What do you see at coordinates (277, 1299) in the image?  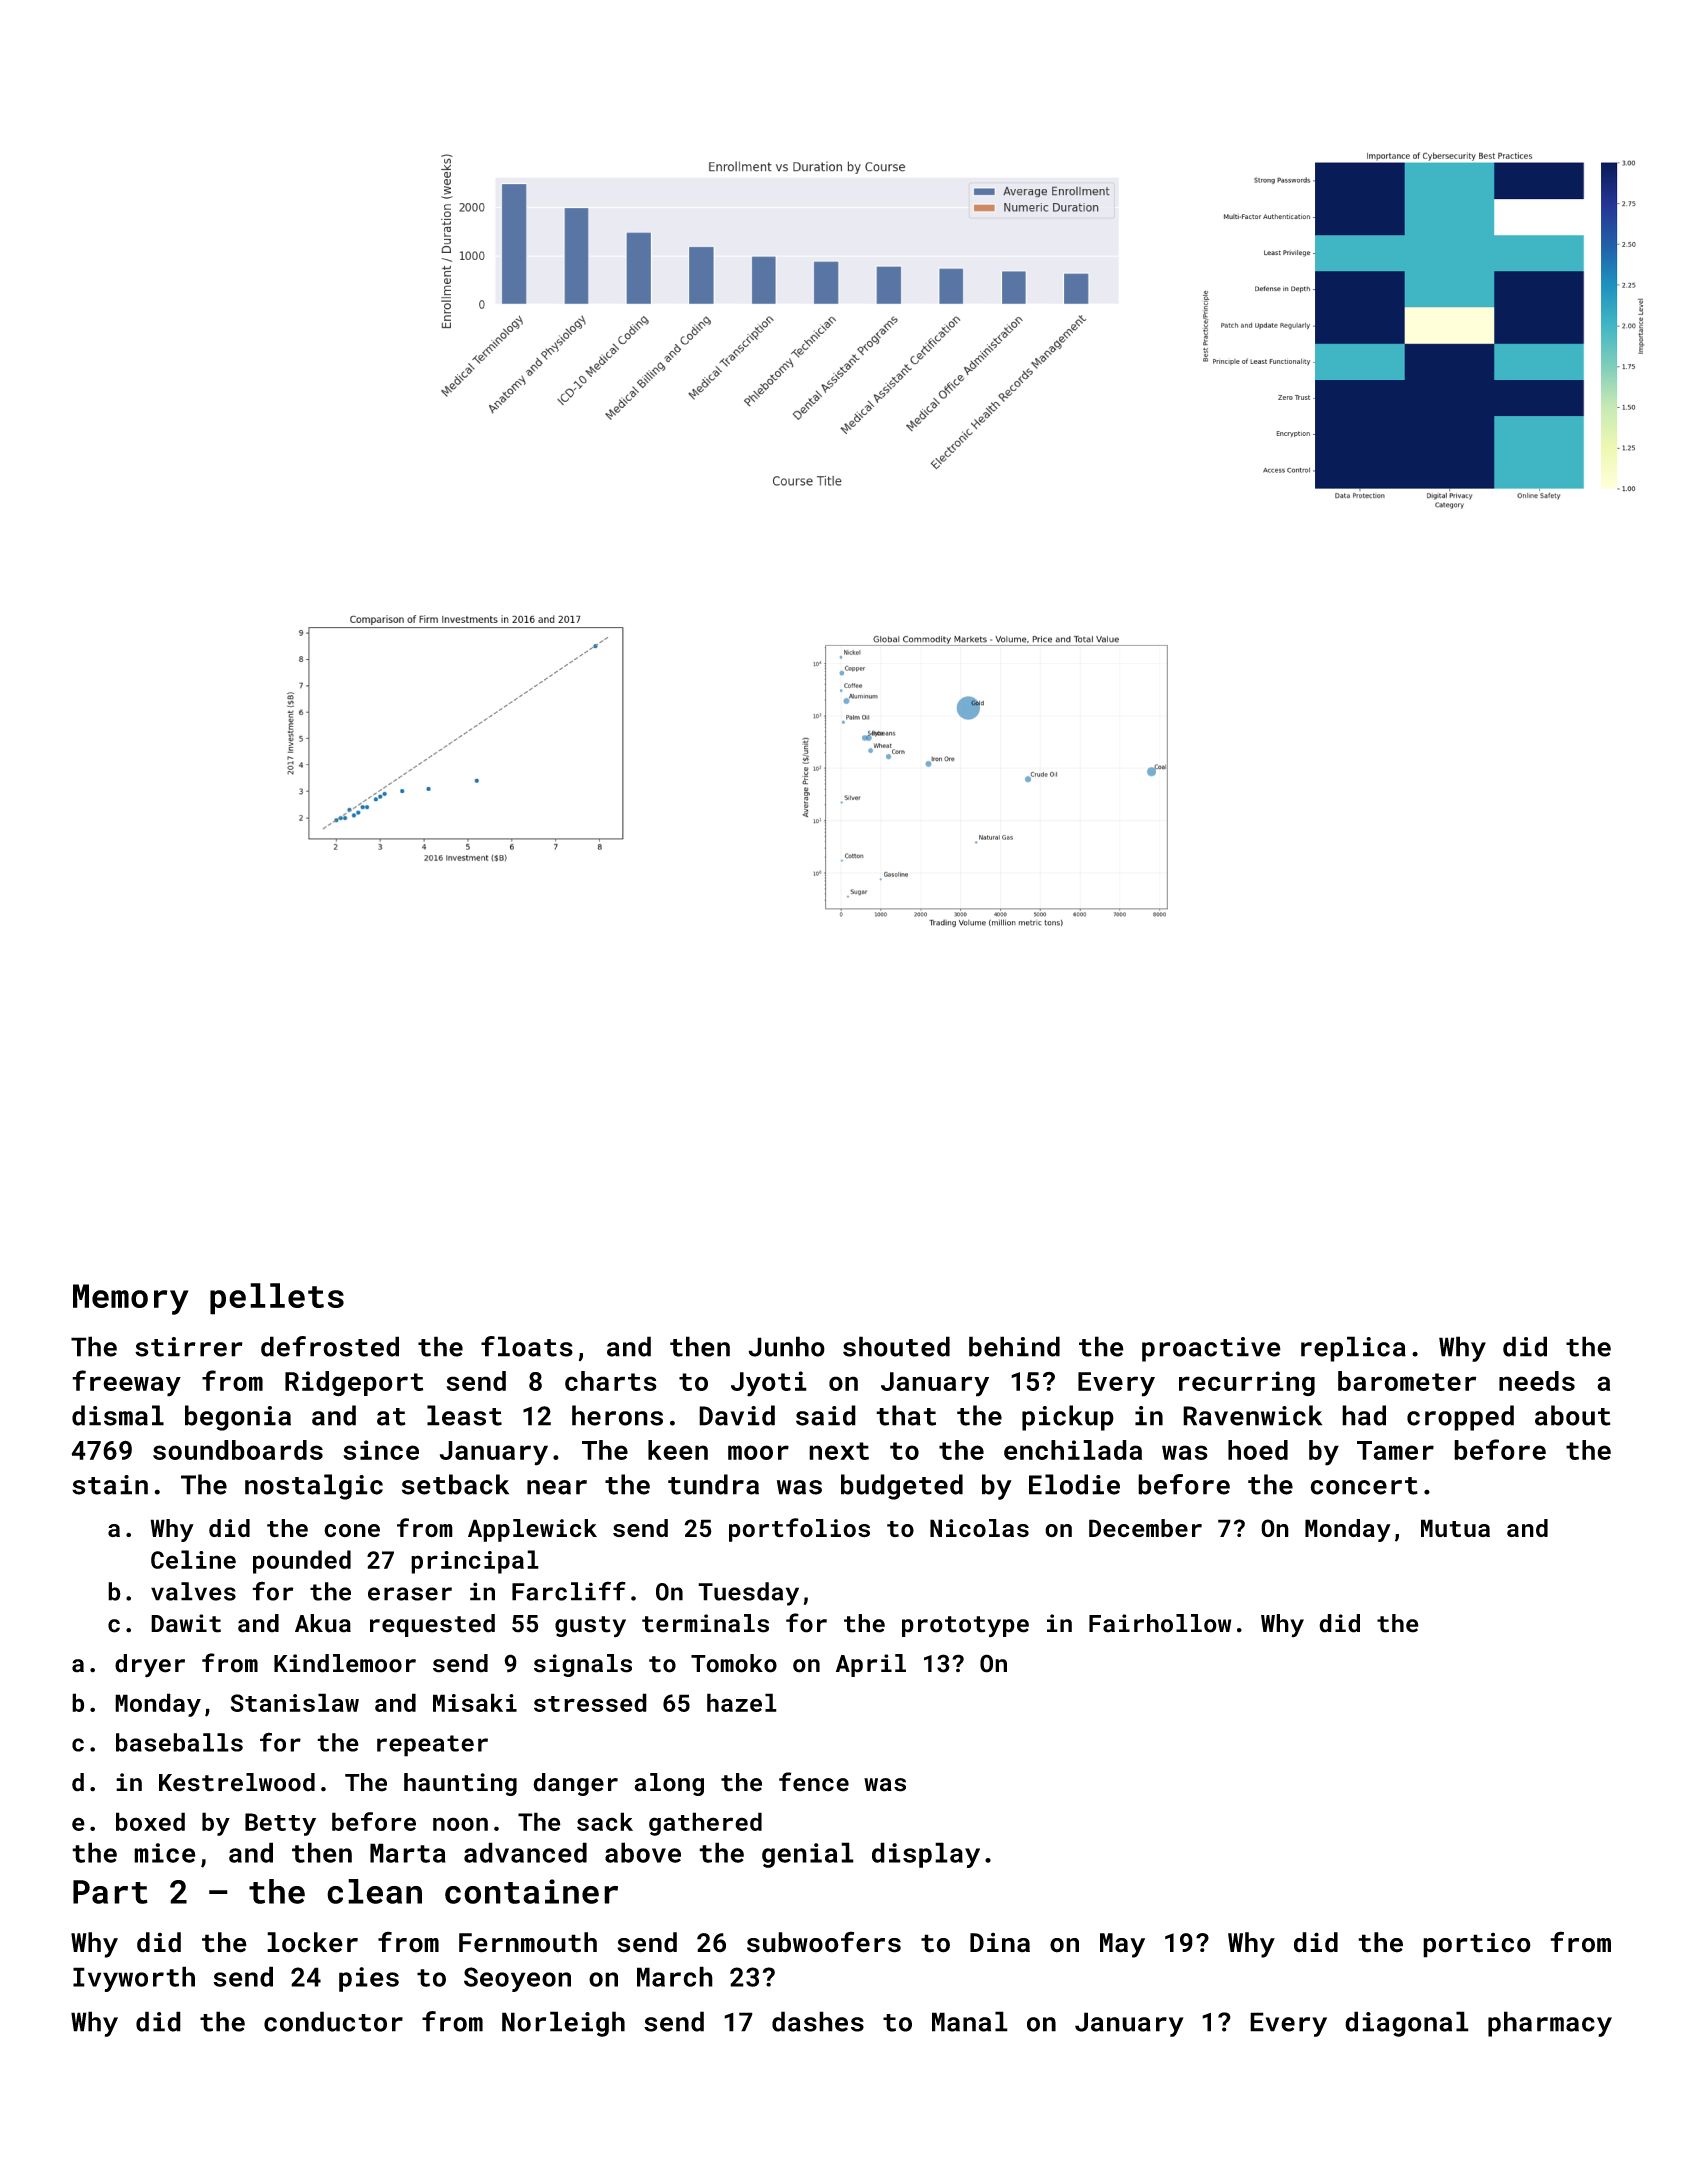 I see `pellets` at bounding box center [277, 1299].
